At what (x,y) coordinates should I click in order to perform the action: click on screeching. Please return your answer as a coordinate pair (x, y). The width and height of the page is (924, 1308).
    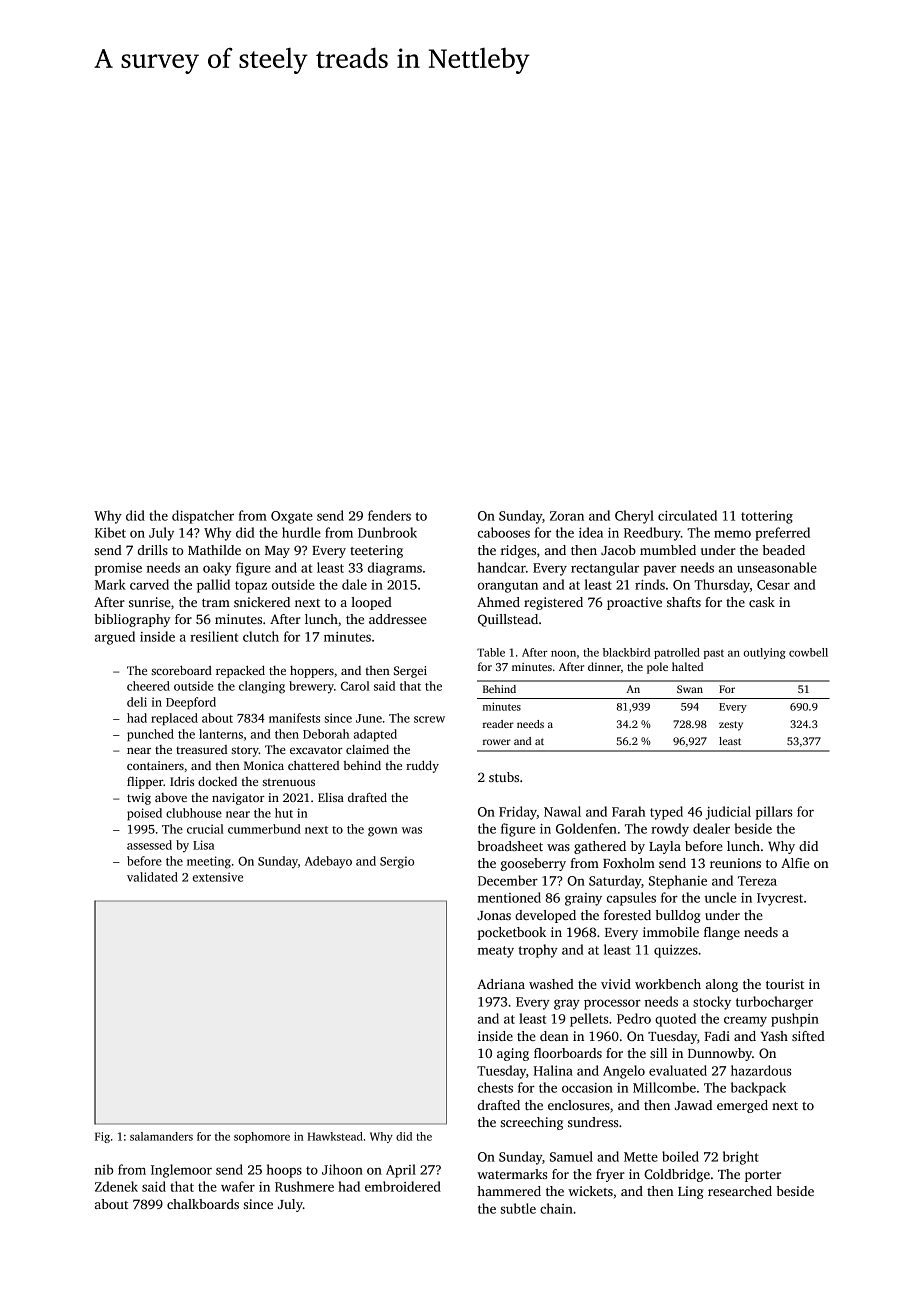
    Looking at the image, I should click on (532, 1123).
